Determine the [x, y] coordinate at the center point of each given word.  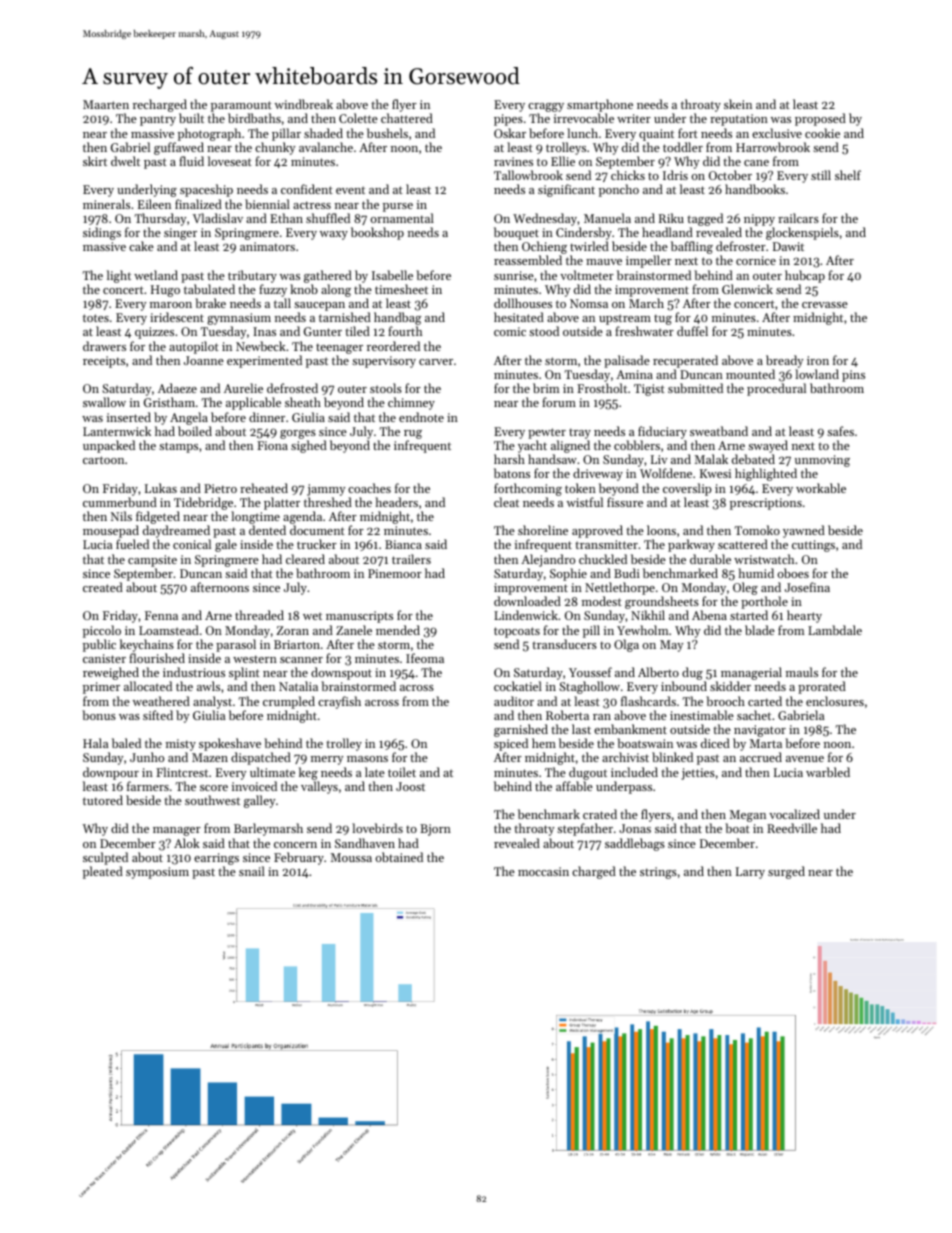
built [191, 118]
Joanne [204, 360]
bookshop [377, 233]
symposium [157, 873]
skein [738, 104]
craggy [546, 108]
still [821, 175]
